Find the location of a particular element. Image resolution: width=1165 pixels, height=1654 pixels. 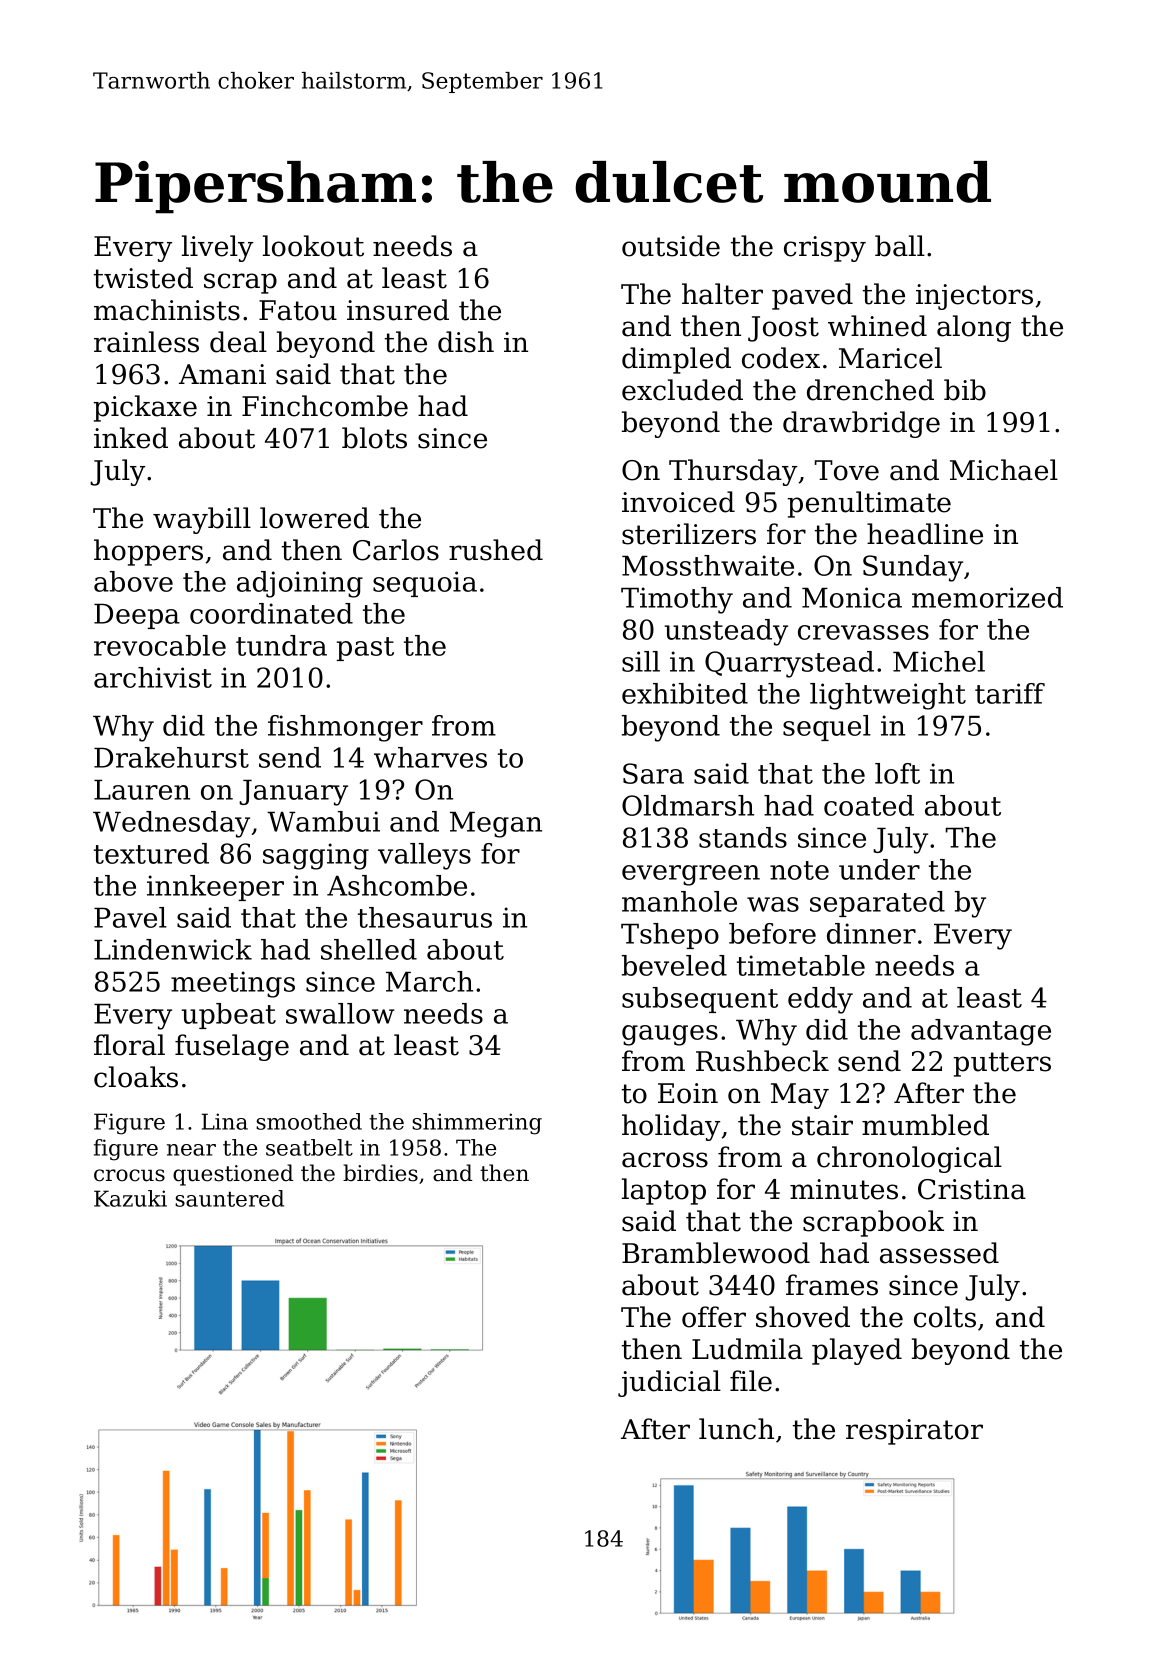

lively is located at coordinates (217, 248).
